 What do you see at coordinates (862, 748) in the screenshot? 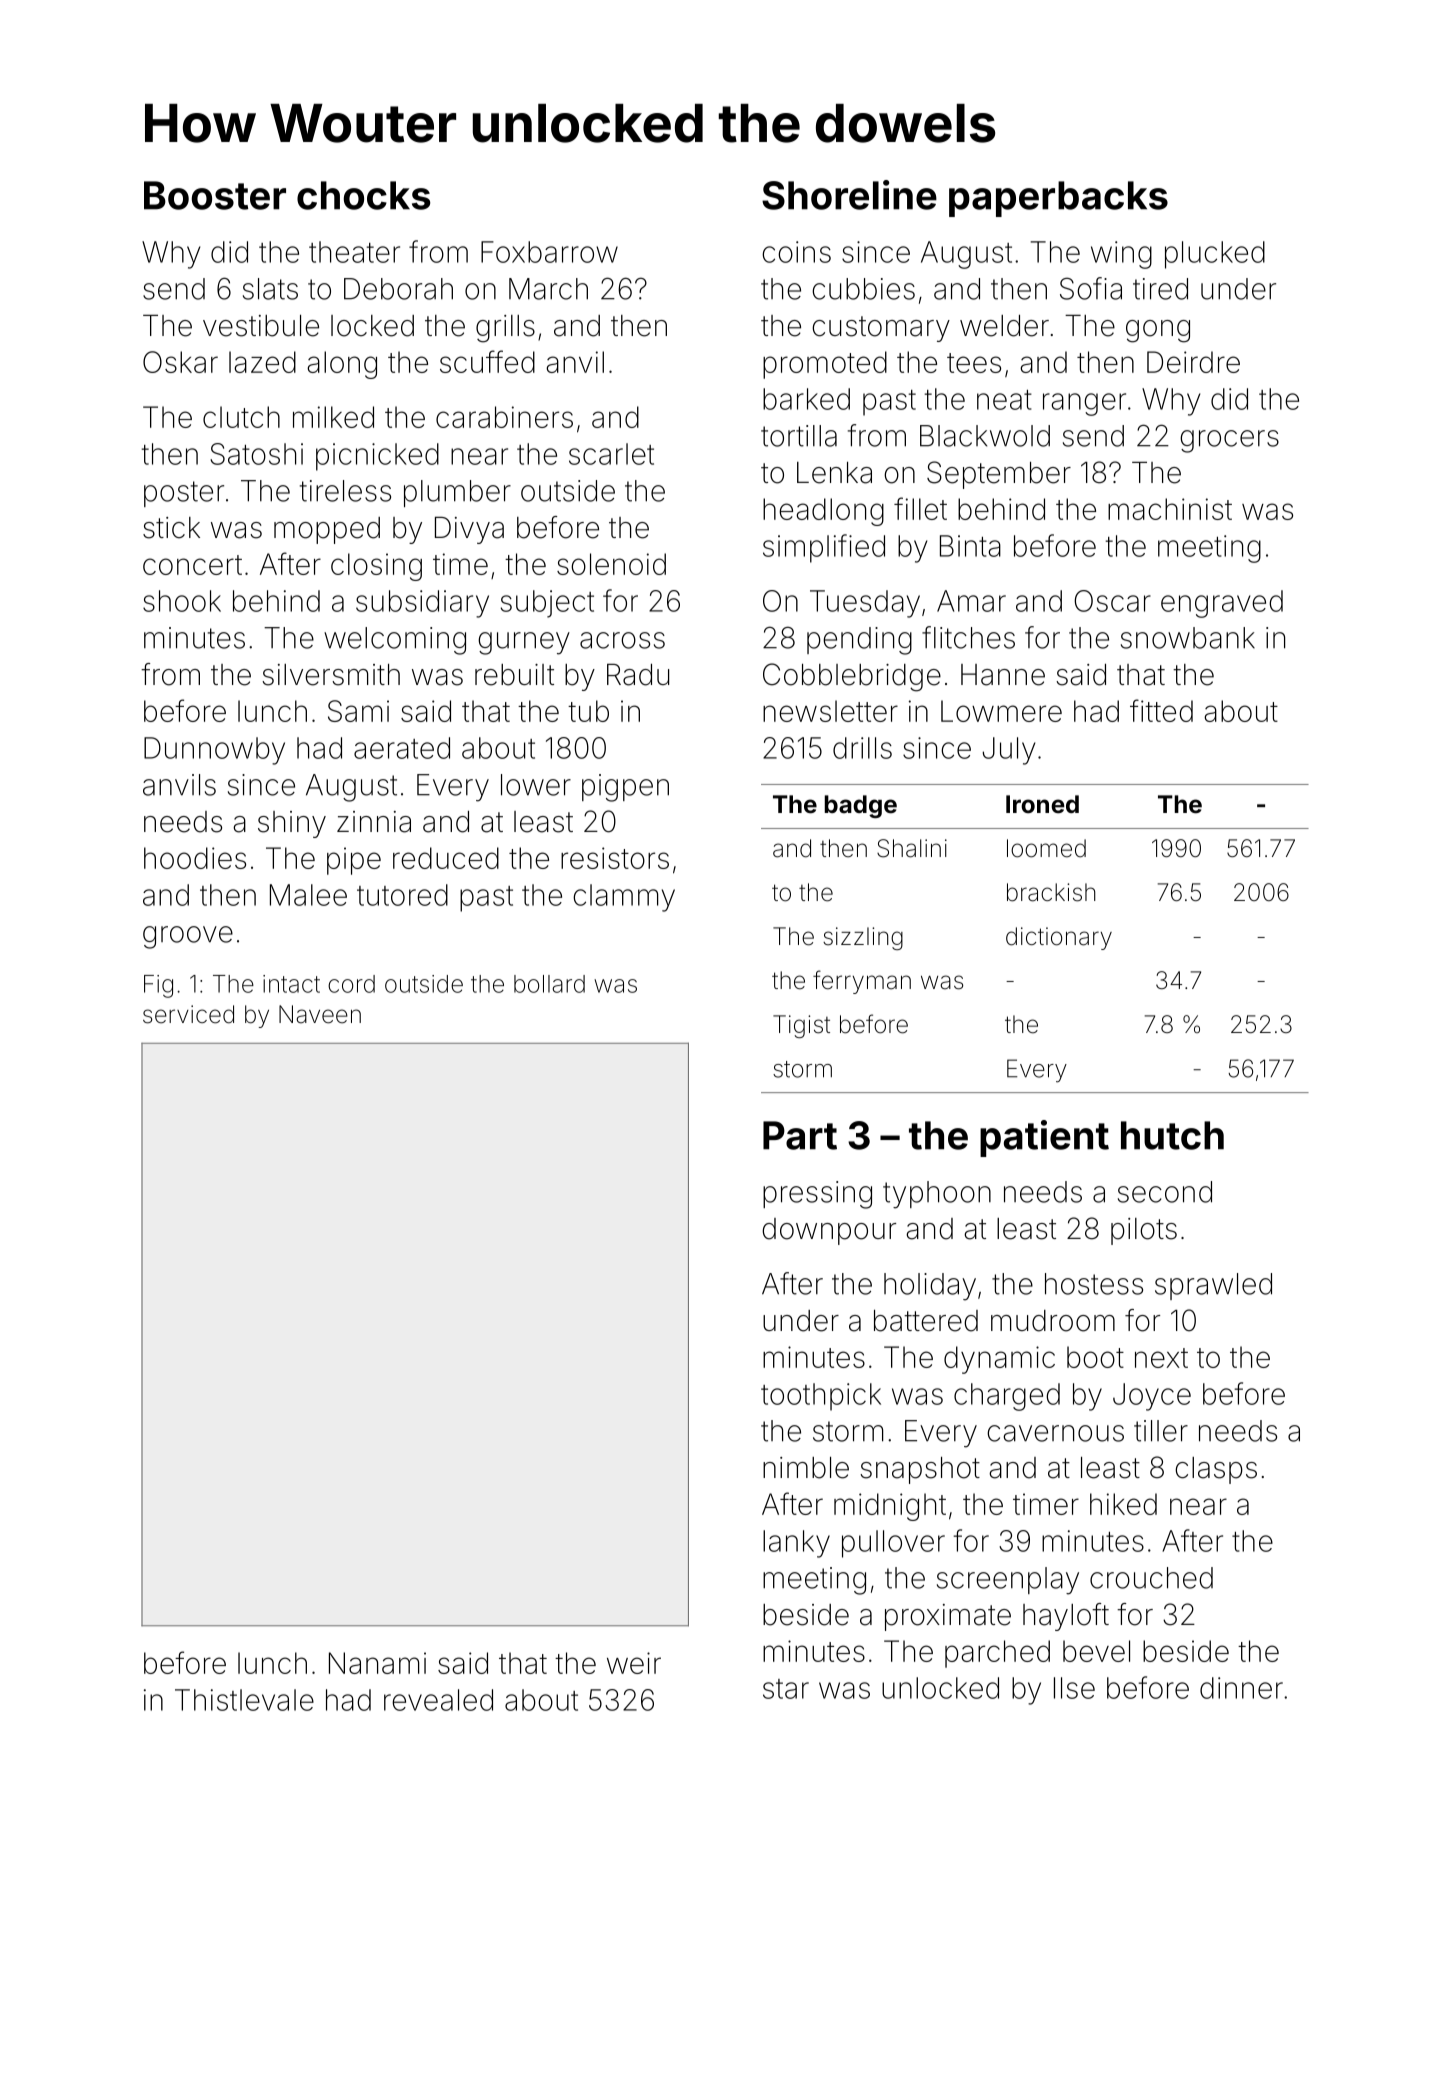
I see `drills` at bounding box center [862, 748].
